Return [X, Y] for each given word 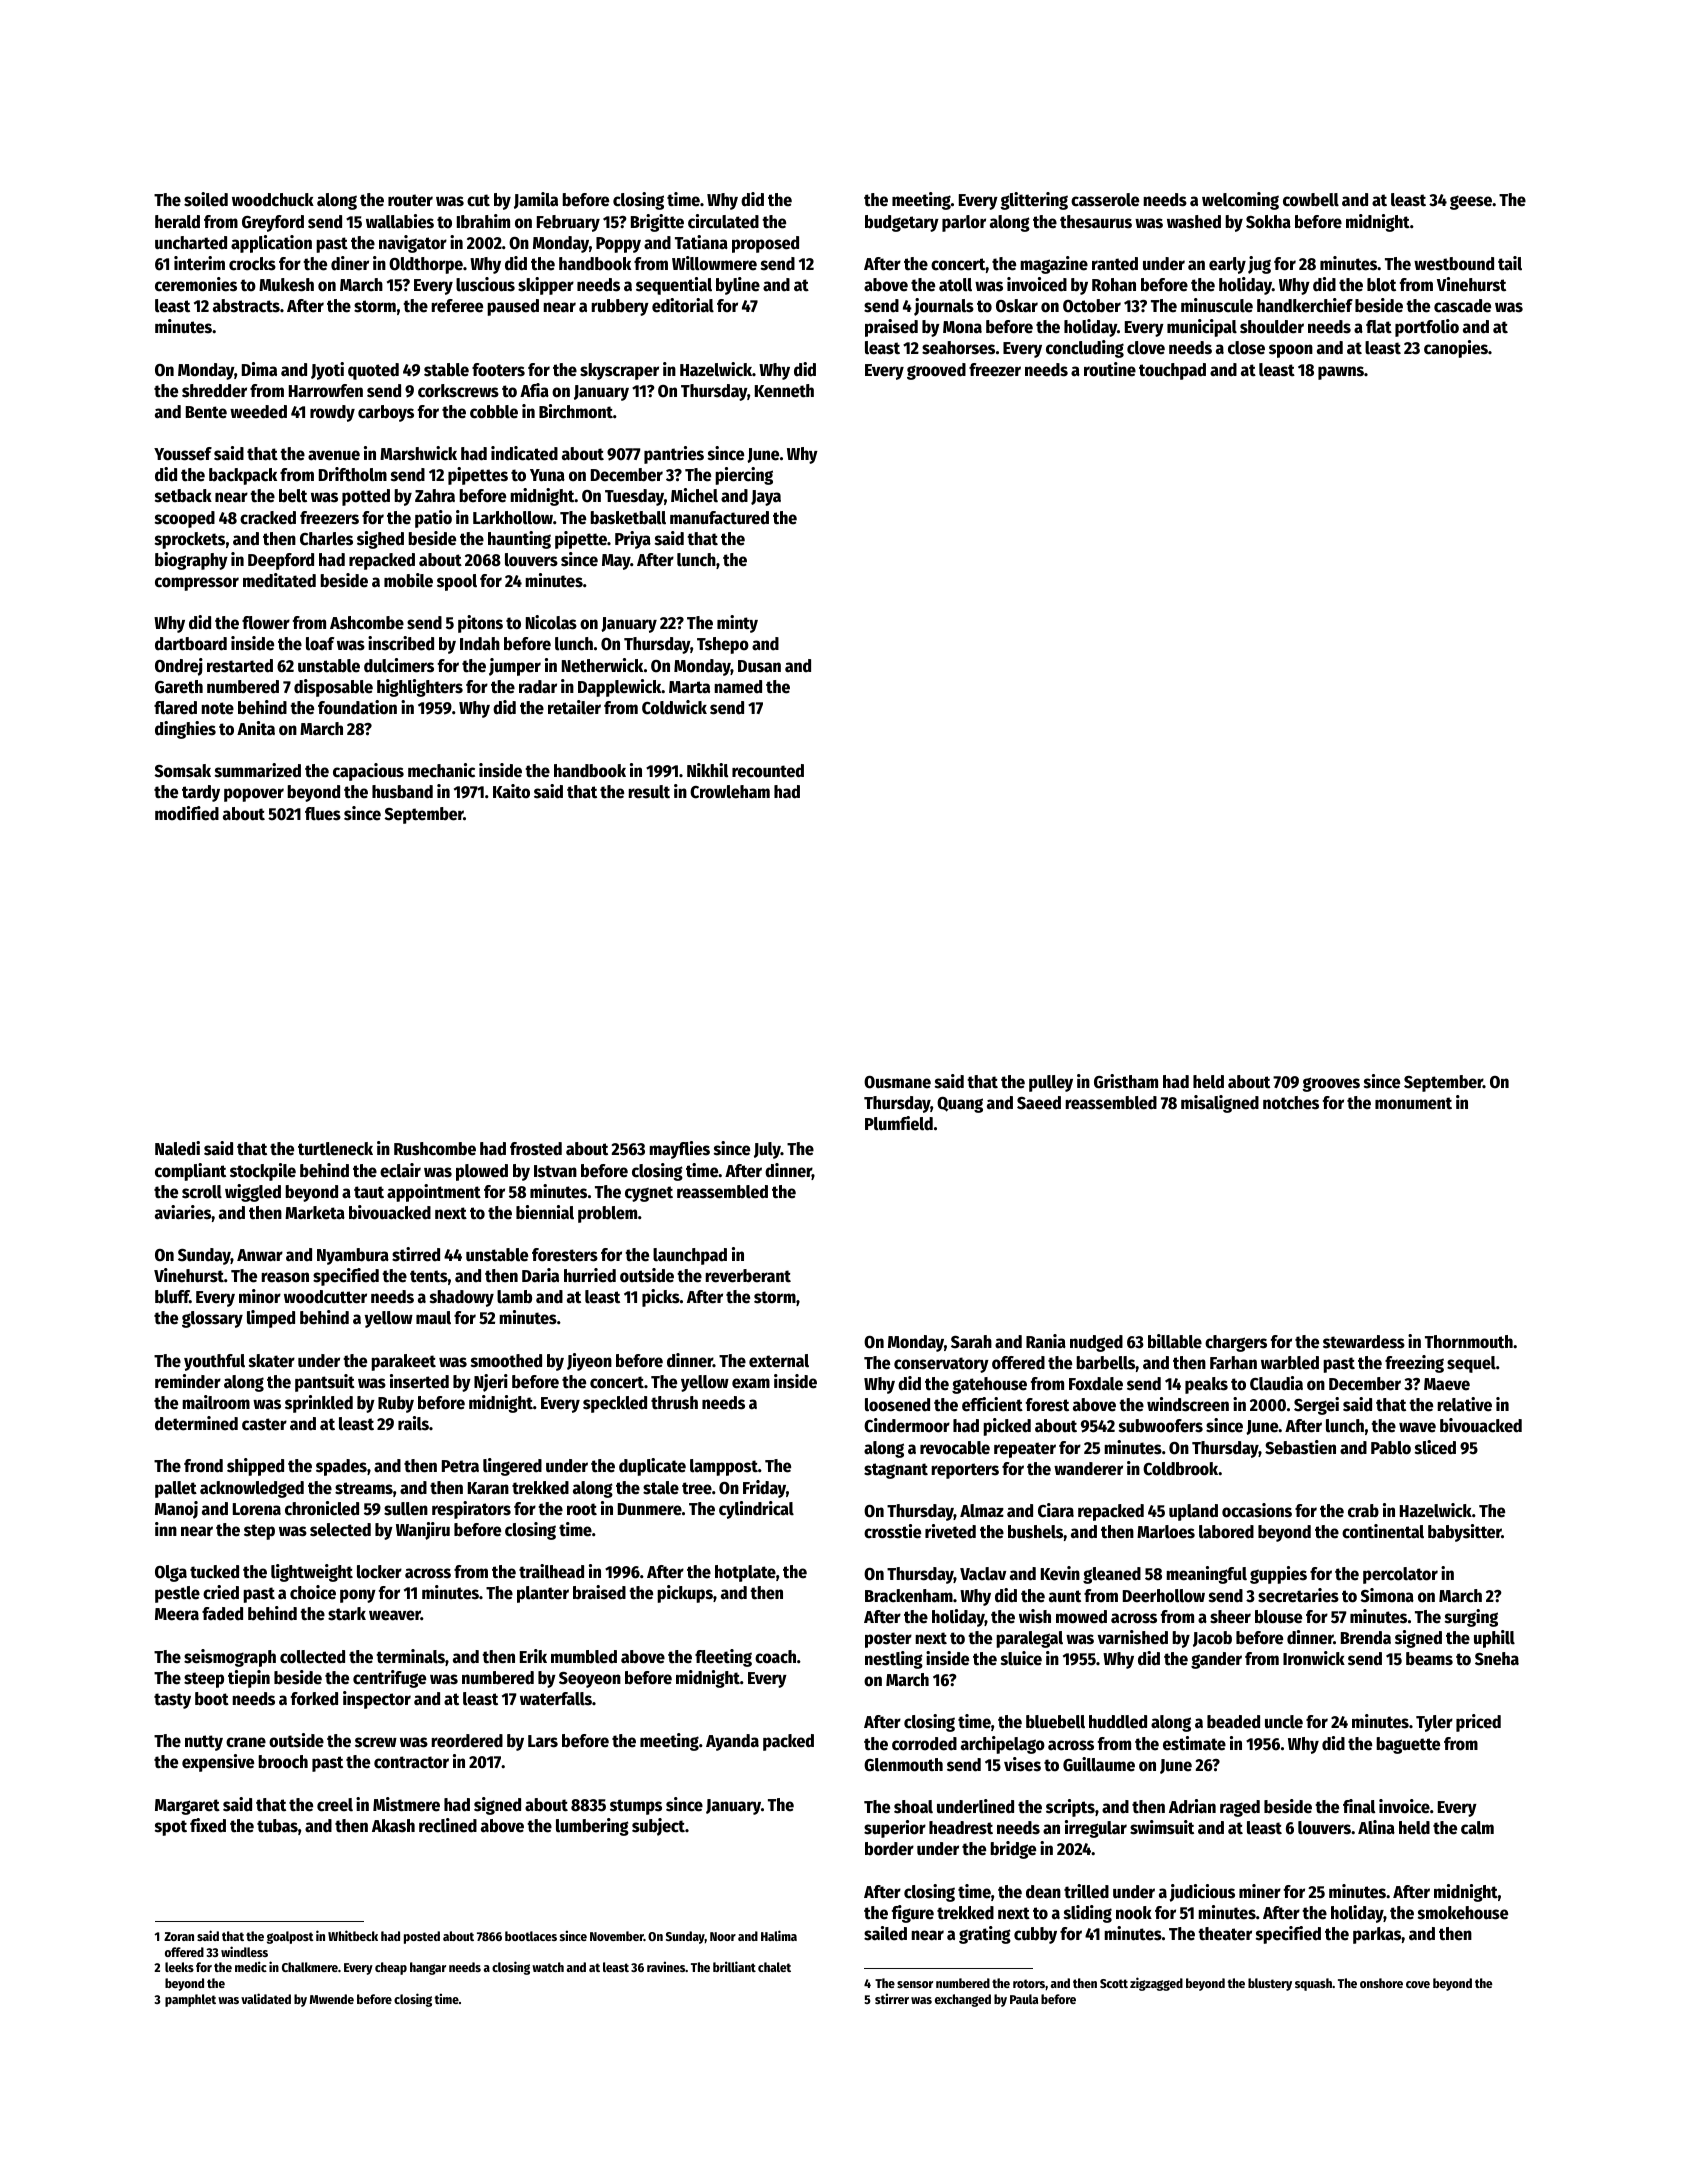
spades [341, 1467]
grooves [1331, 1084]
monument [1413, 1103]
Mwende [332, 1999]
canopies [1456, 349]
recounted [768, 771]
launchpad [690, 1256]
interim [199, 263]
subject [658, 1827]
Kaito [511, 791]
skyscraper [619, 371]
